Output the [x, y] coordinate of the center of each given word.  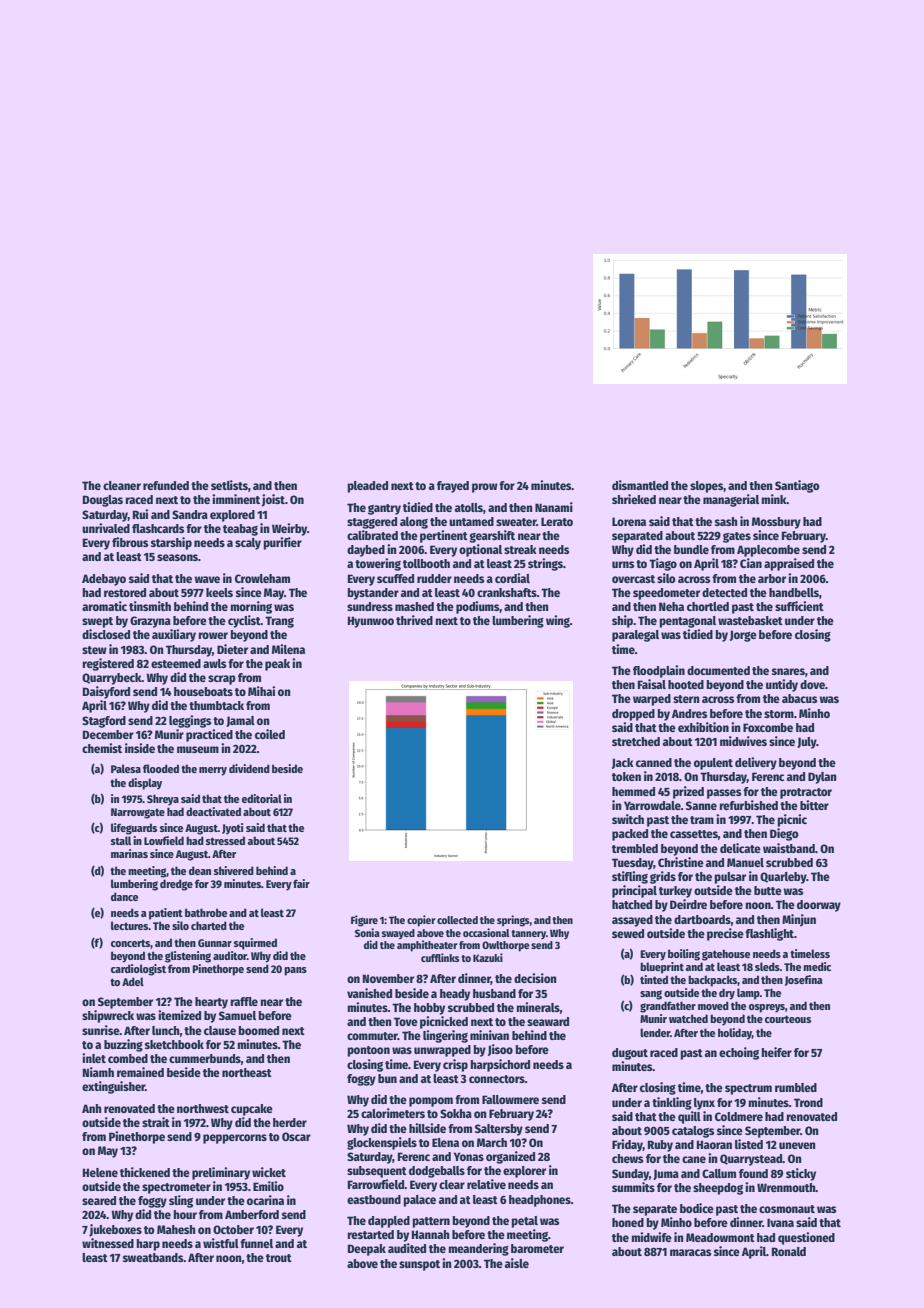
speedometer [666, 594]
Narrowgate [138, 813]
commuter [372, 1036]
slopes [707, 487]
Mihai [261, 691]
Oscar [296, 1136]
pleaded [367, 487]
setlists [229, 485]
